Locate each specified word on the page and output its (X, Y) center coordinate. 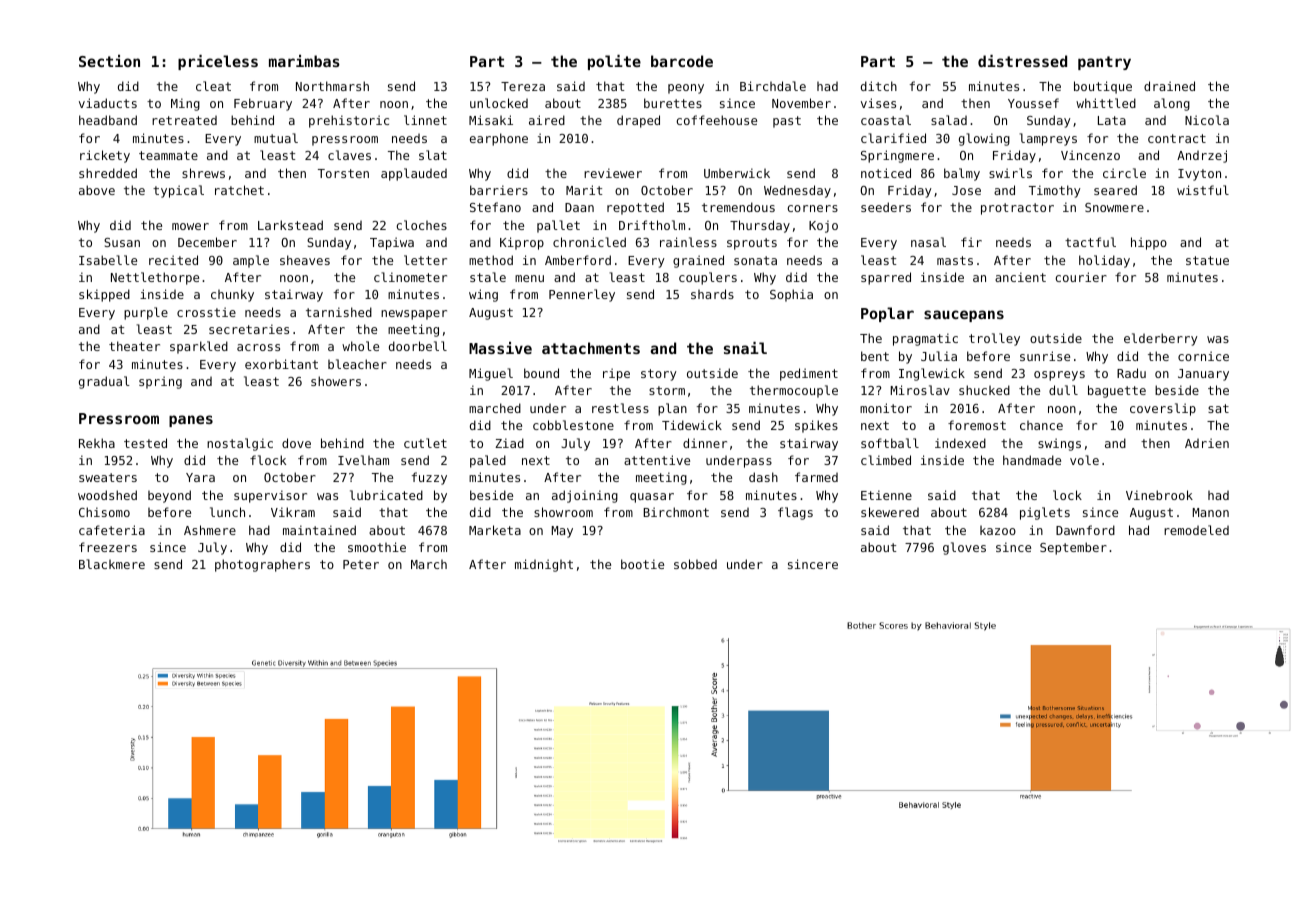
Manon (1211, 512)
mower (190, 226)
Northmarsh (332, 86)
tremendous (738, 207)
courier (1081, 277)
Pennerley (582, 295)
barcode (682, 61)
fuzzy (429, 478)
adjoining (585, 496)
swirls (1010, 173)
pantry (1104, 63)
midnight (544, 565)
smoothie (377, 547)
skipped (104, 295)
